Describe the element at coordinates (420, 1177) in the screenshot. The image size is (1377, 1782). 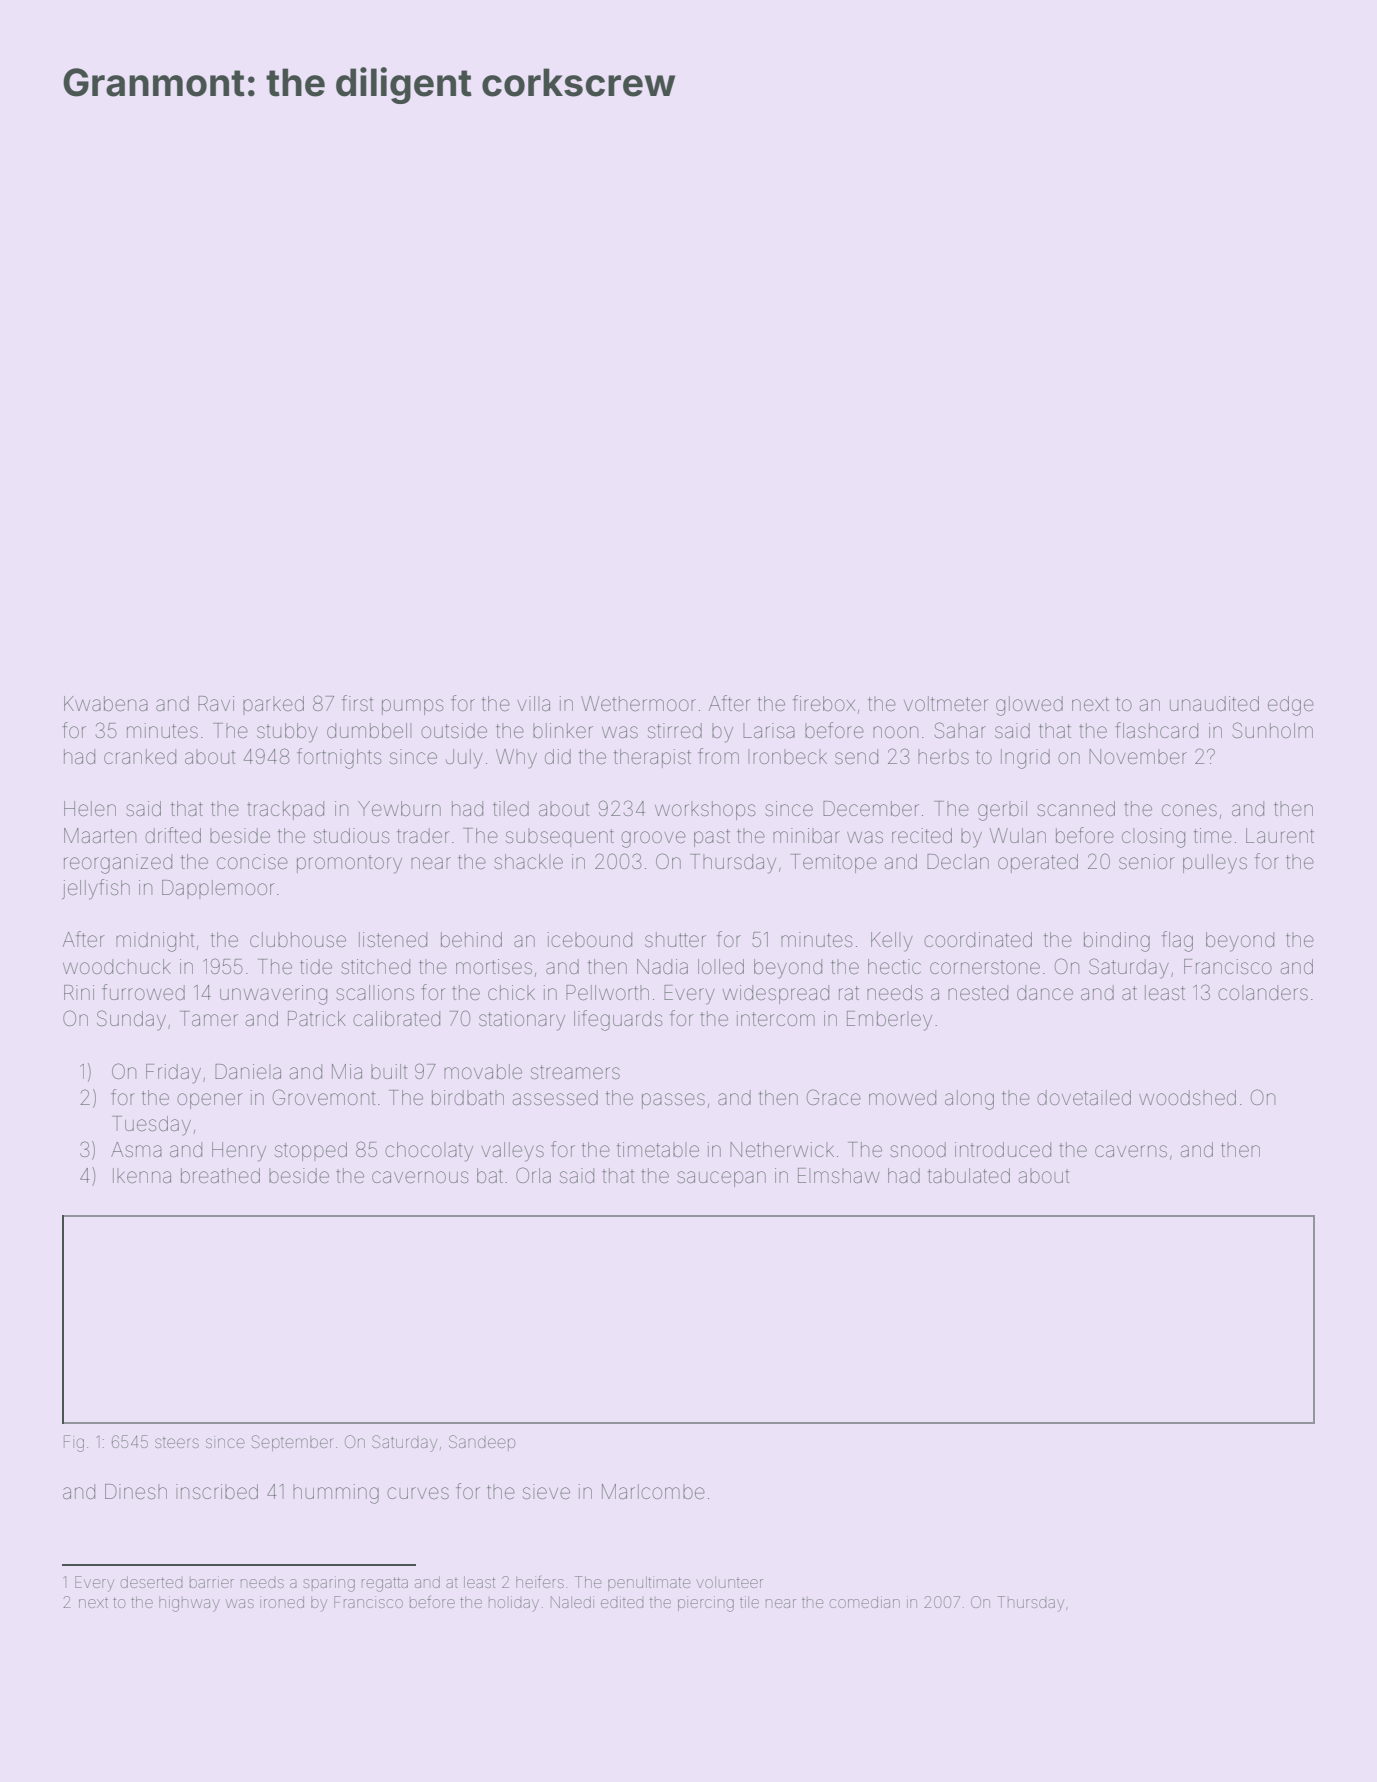
I see `cavernous` at that location.
